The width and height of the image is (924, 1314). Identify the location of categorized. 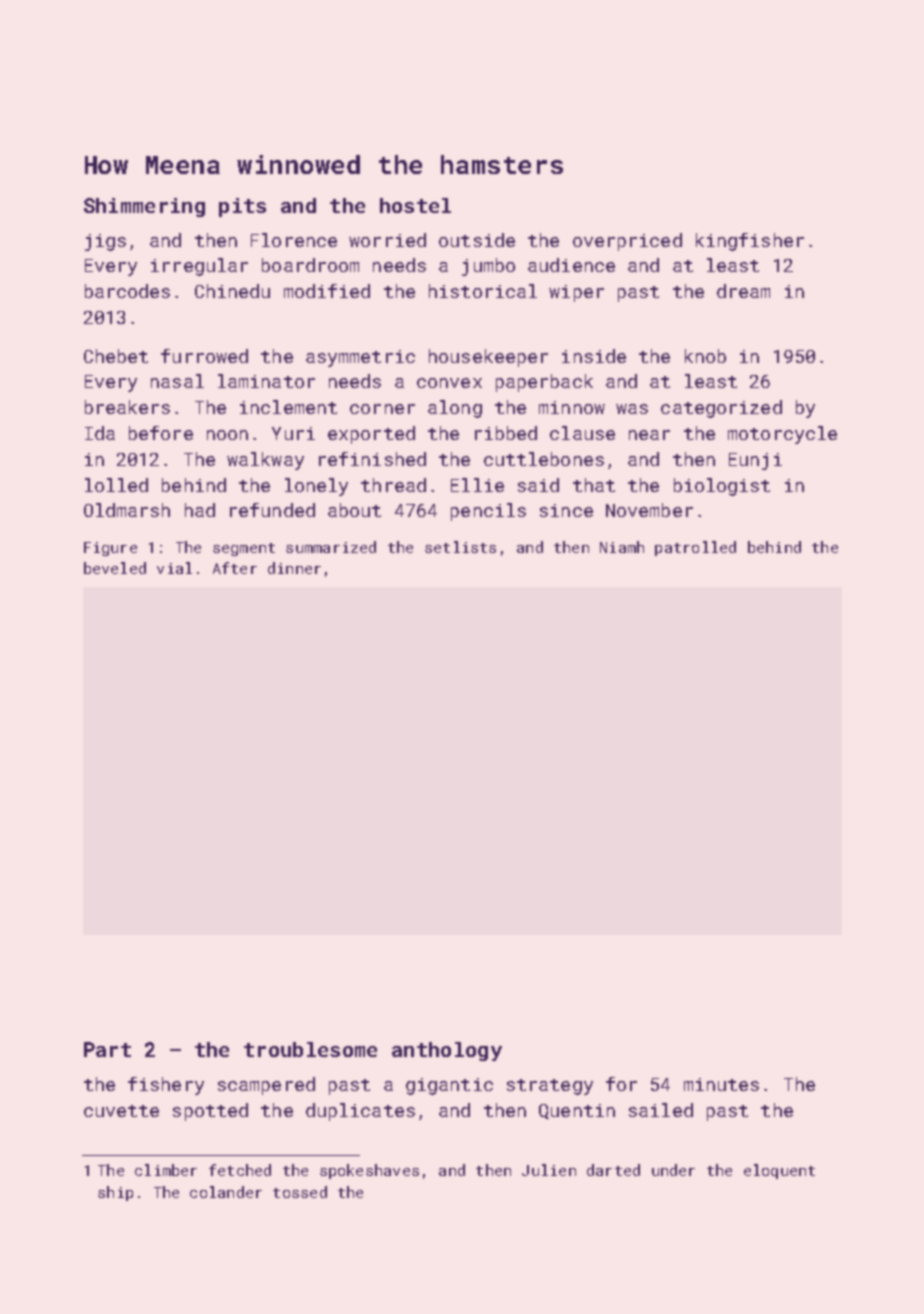
(721, 409).
